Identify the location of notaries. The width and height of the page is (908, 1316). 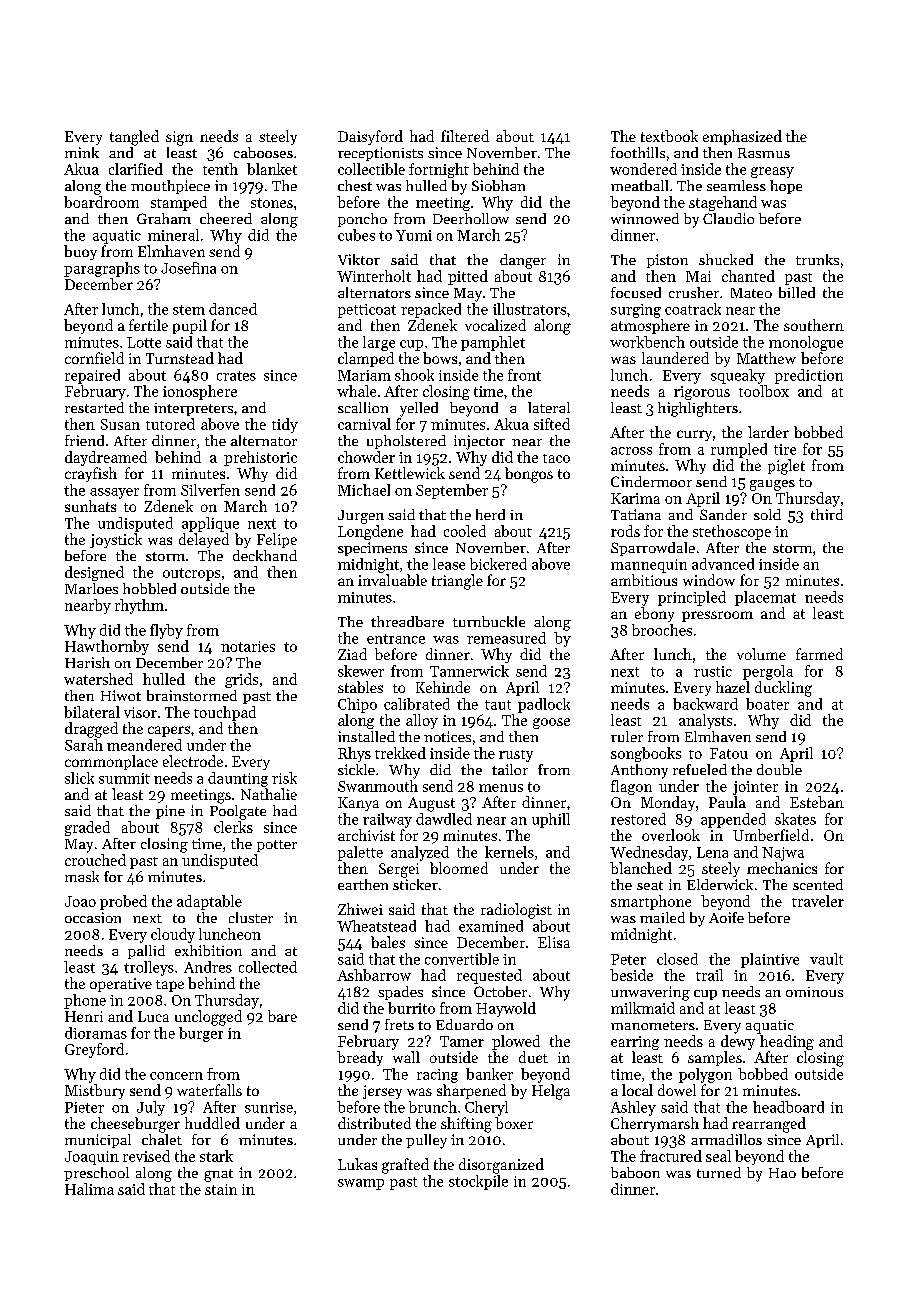
(248, 646).
